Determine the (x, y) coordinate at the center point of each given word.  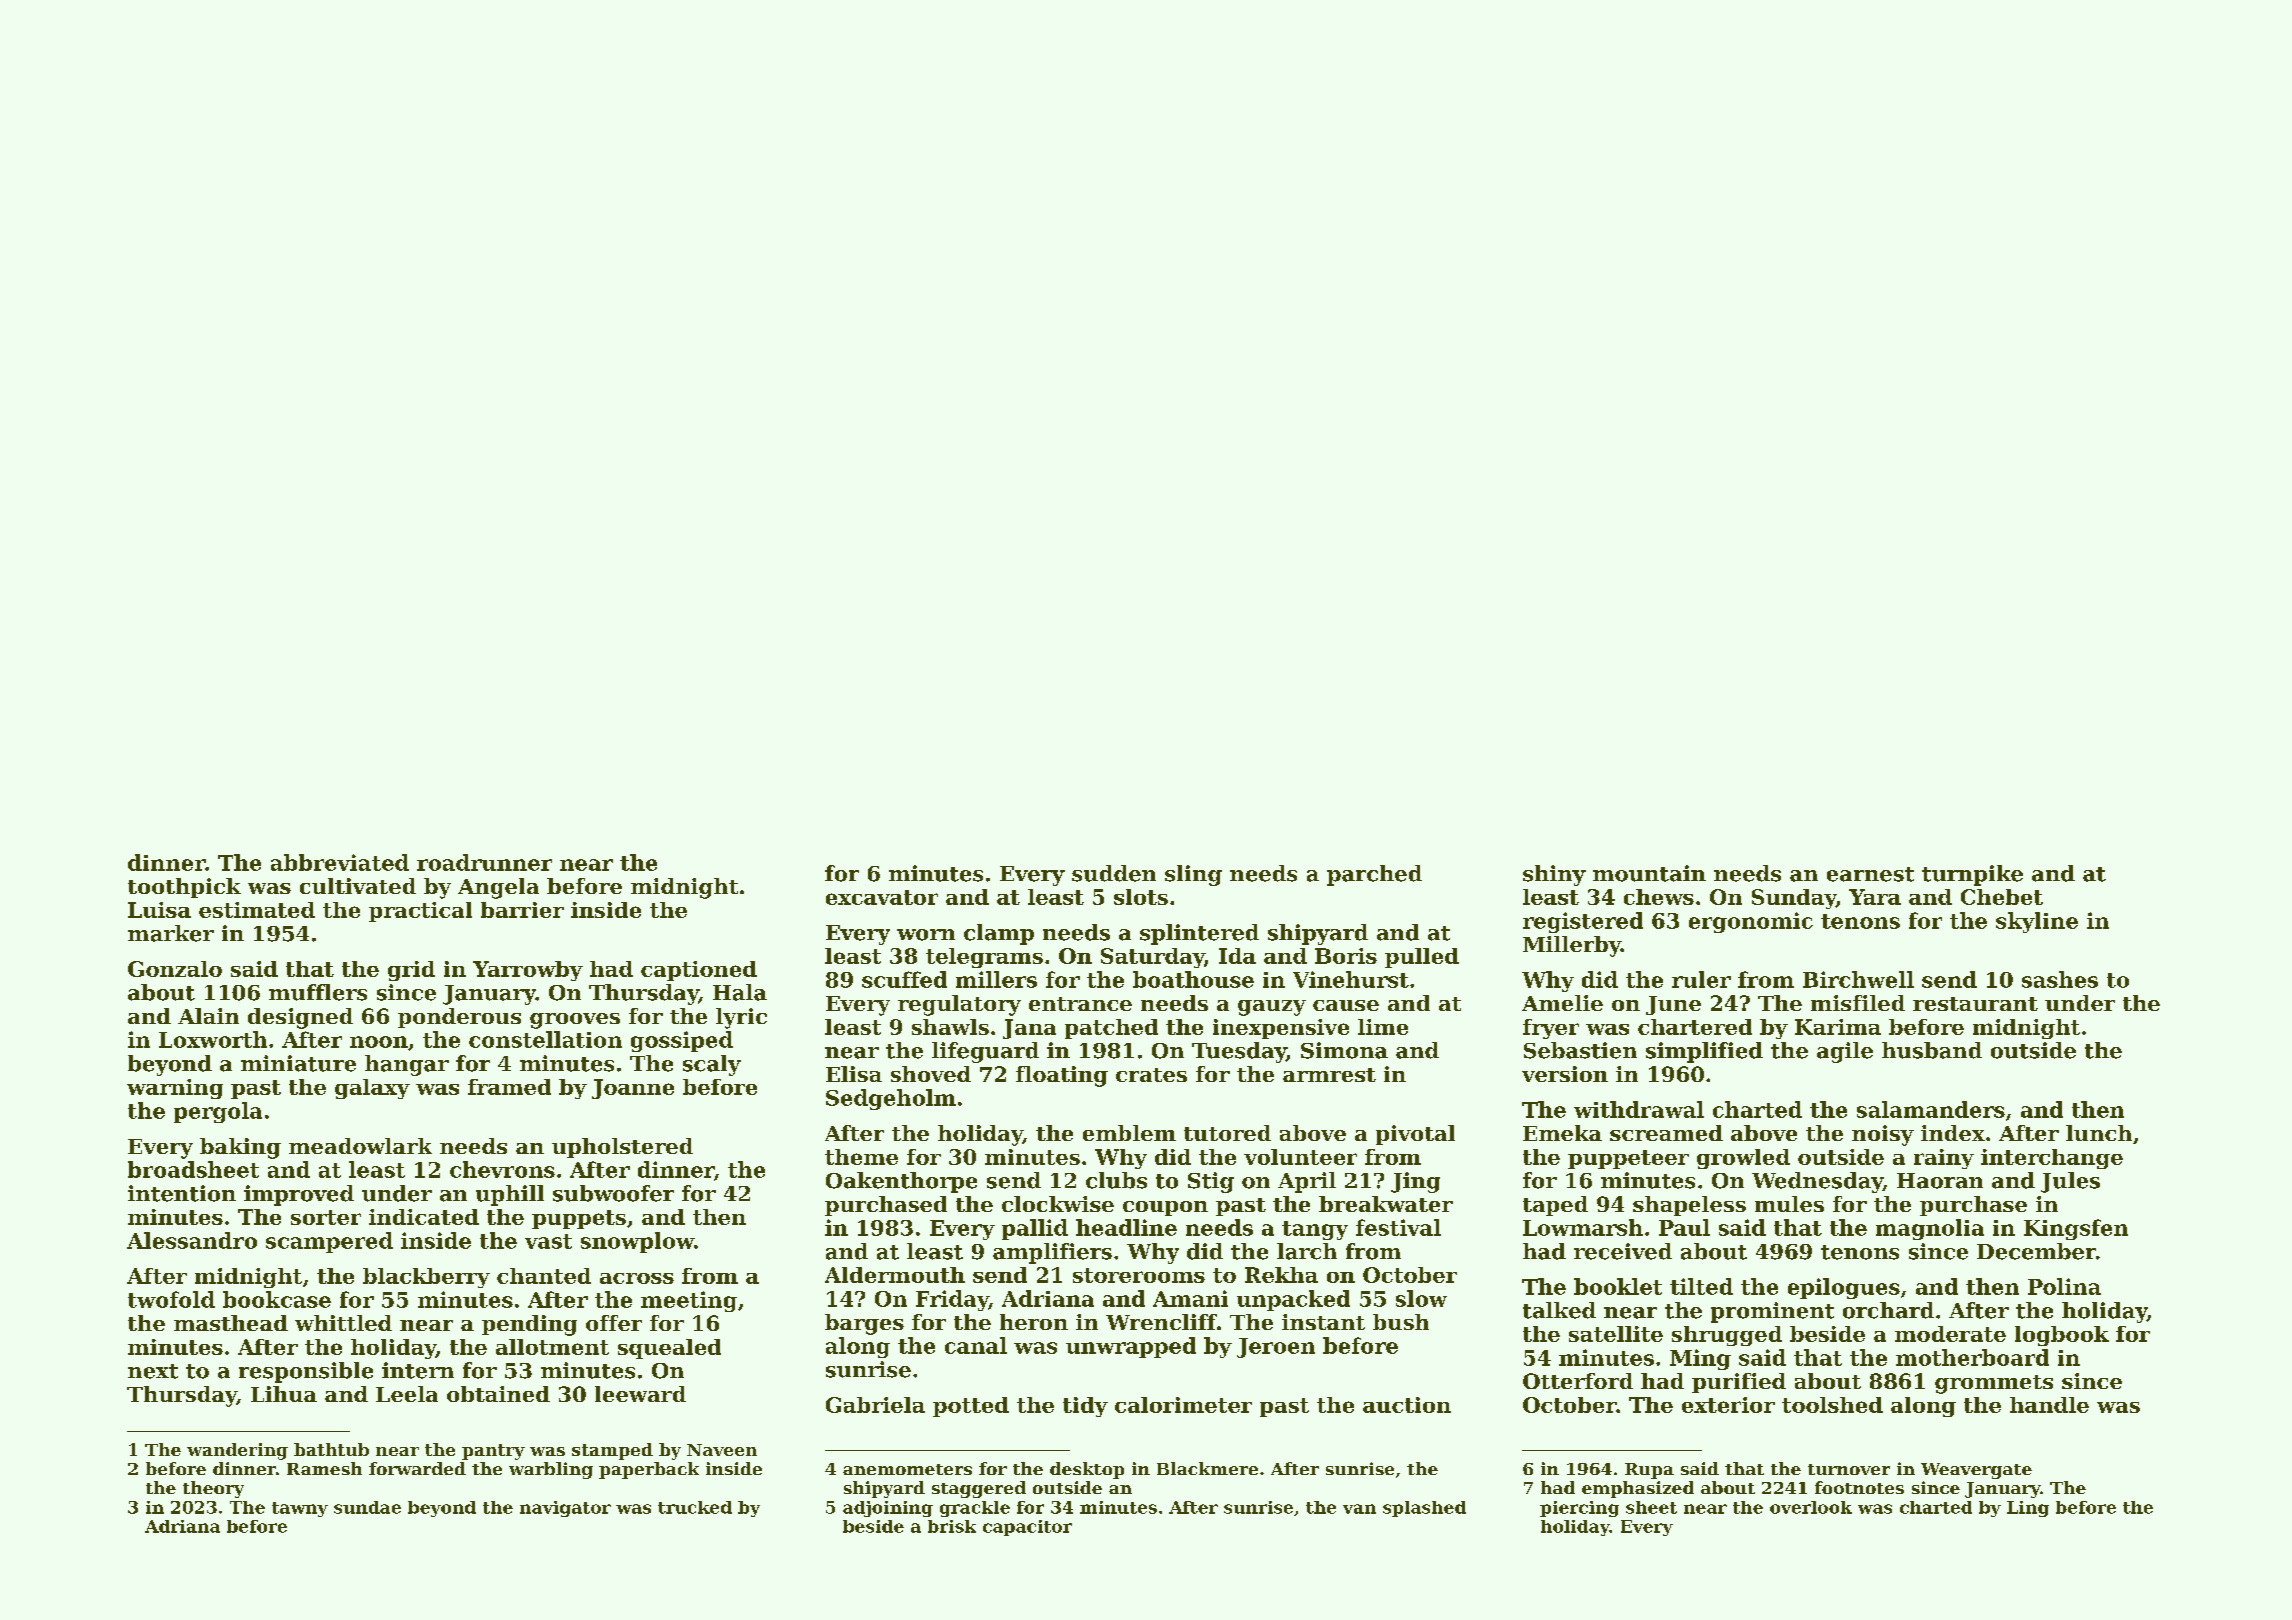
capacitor (1027, 1528)
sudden (1114, 873)
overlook (1811, 1507)
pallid (1035, 1229)
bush (1401, 1322)
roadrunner (484, 862)
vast (548, 1241)
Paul (1684, 1227)
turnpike (1972, 875)
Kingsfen (2076, 1229)
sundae (367, 1507)
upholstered (622, 1148)
